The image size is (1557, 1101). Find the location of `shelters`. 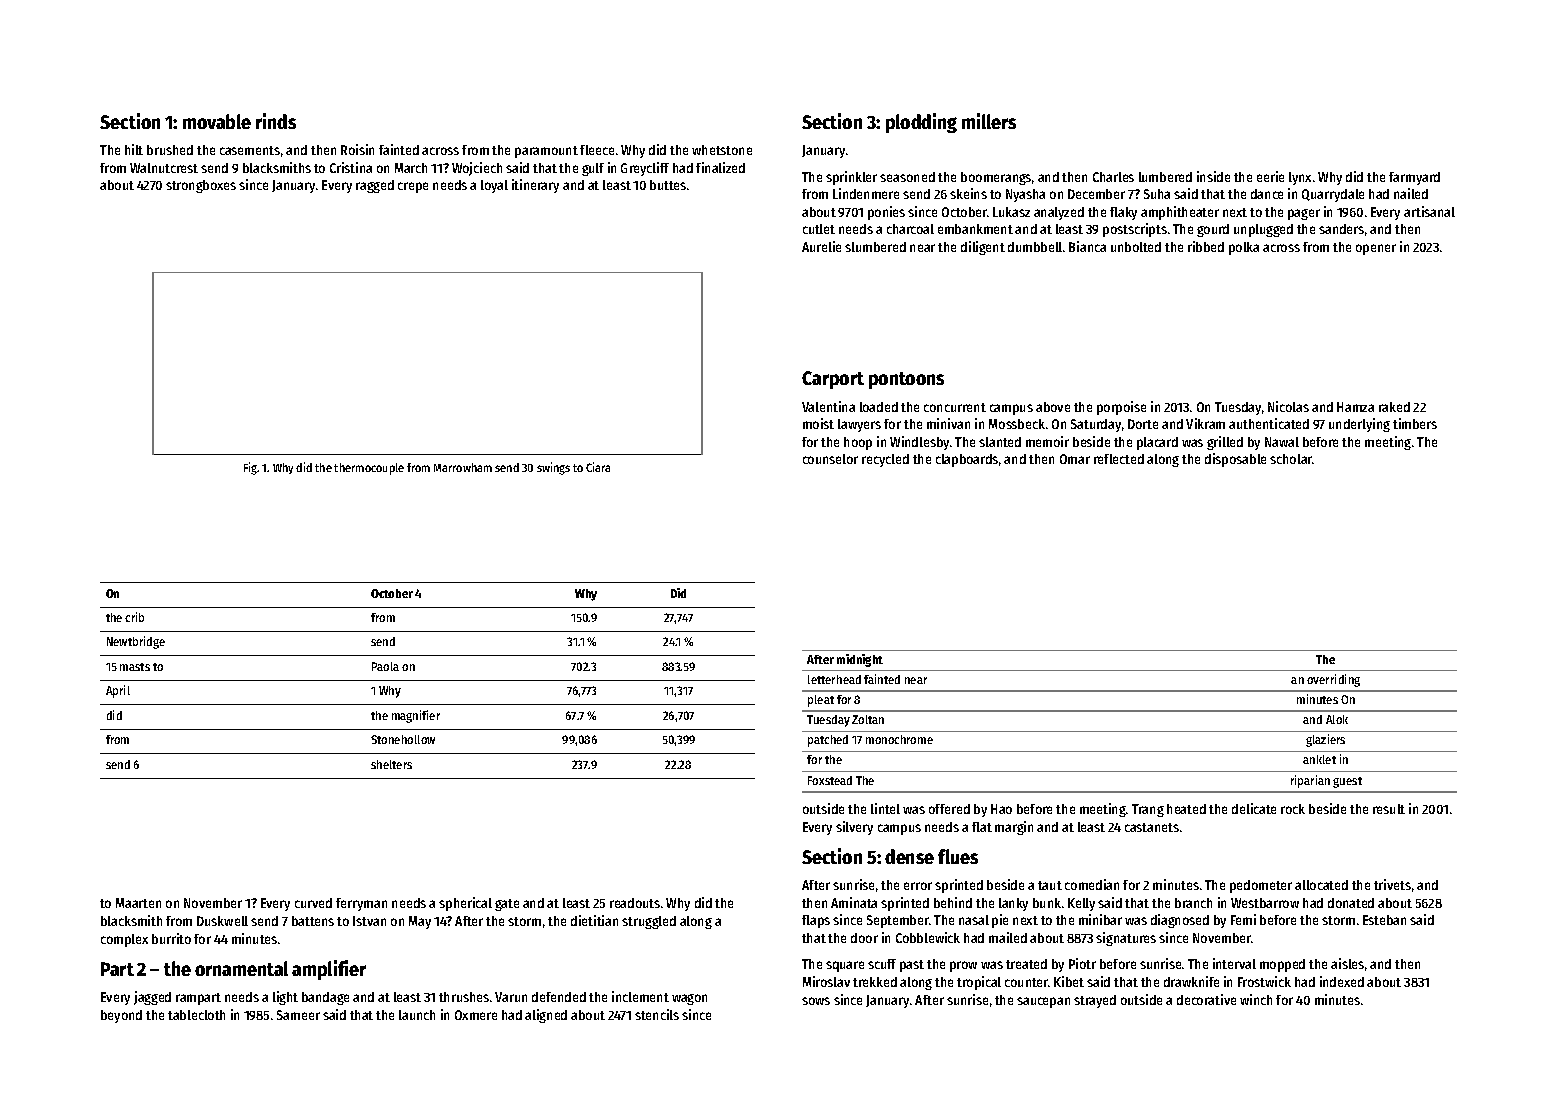

shelters is located at coordinates (391, 764).
